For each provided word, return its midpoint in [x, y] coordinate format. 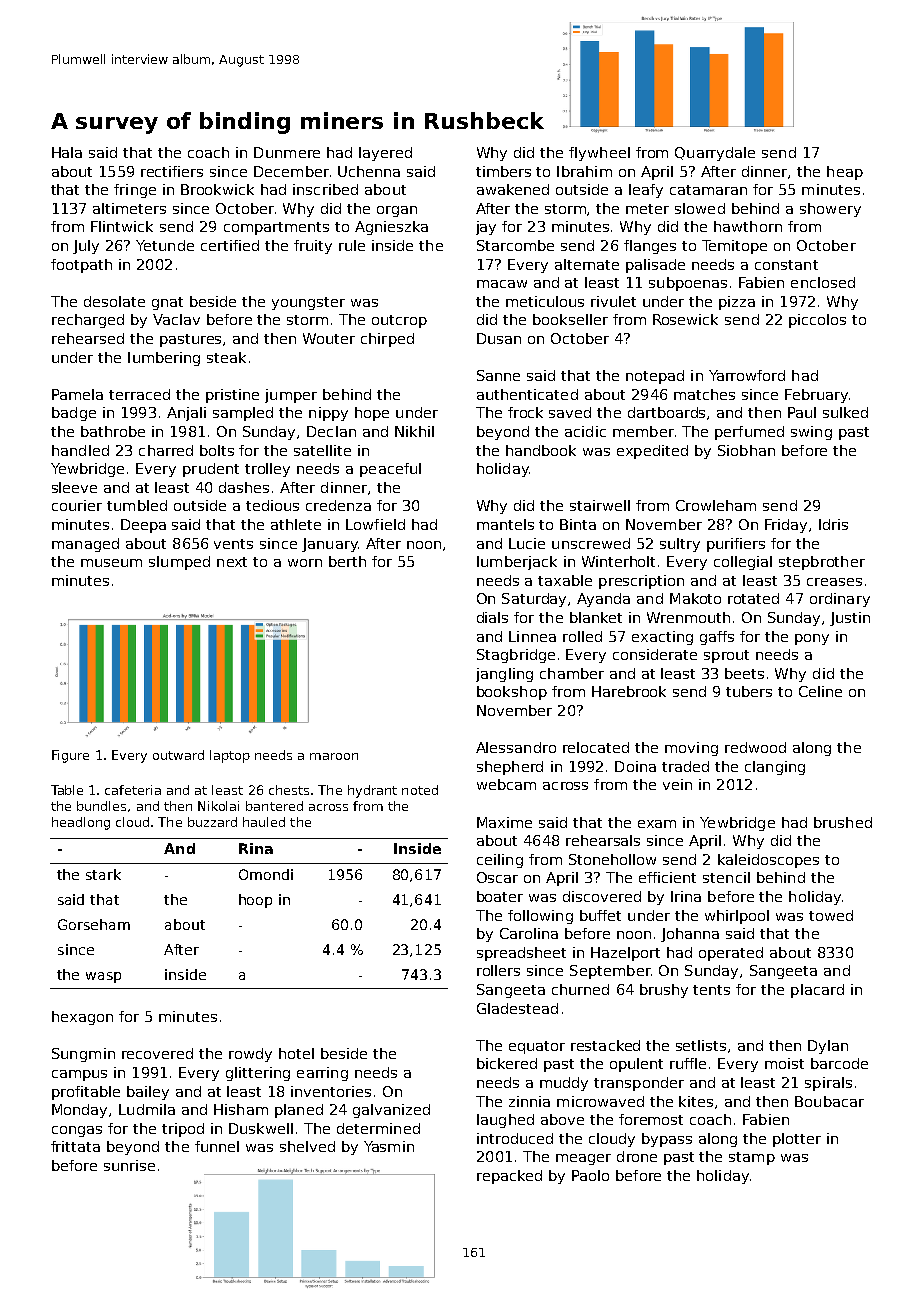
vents [233, 544]
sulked [845, 412]
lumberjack [517, 563]
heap [845, 173]
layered [385, 154]
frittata [75, 1146]
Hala [67, 152]
